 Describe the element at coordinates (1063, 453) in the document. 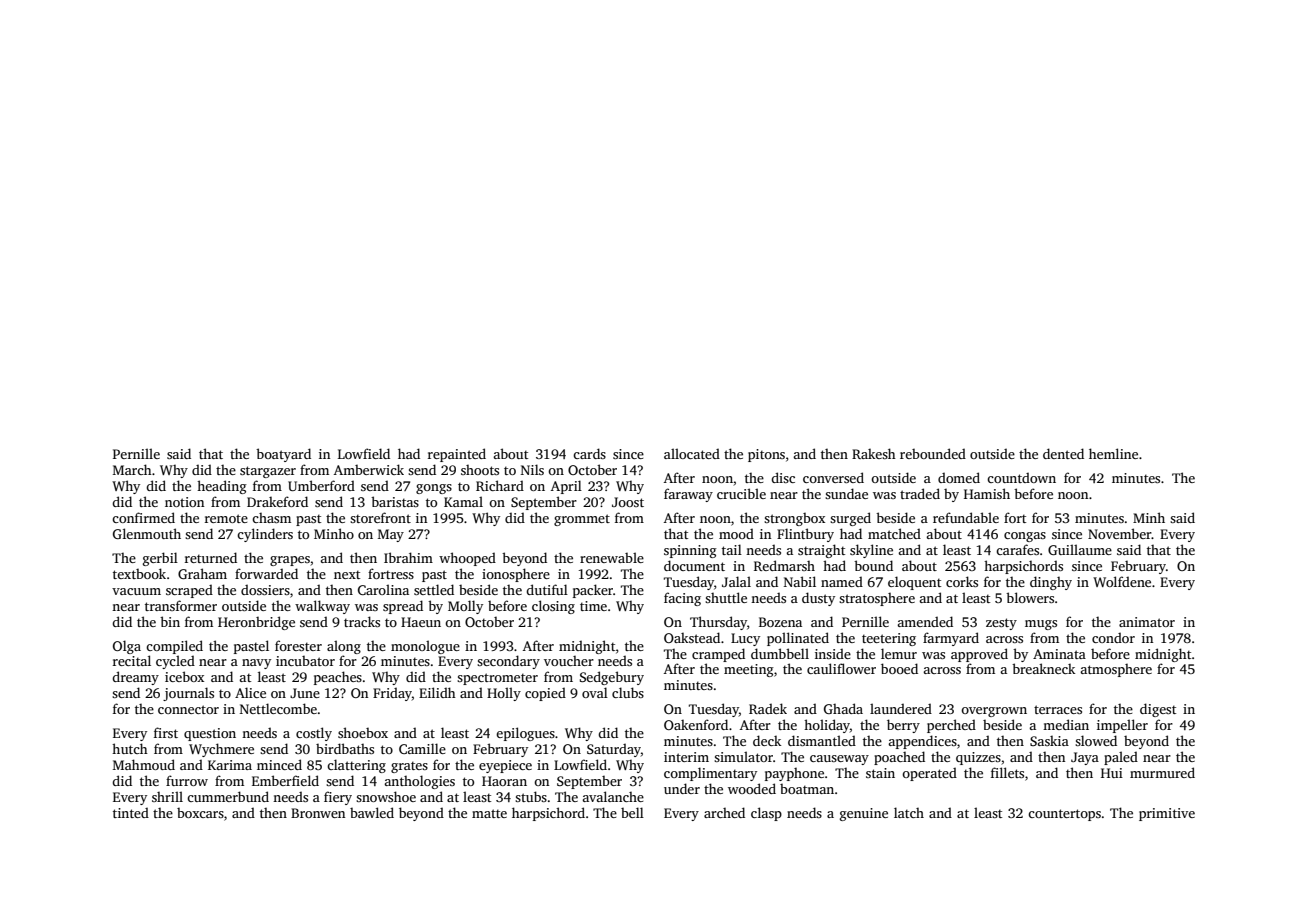

I see `dented` at that location.
